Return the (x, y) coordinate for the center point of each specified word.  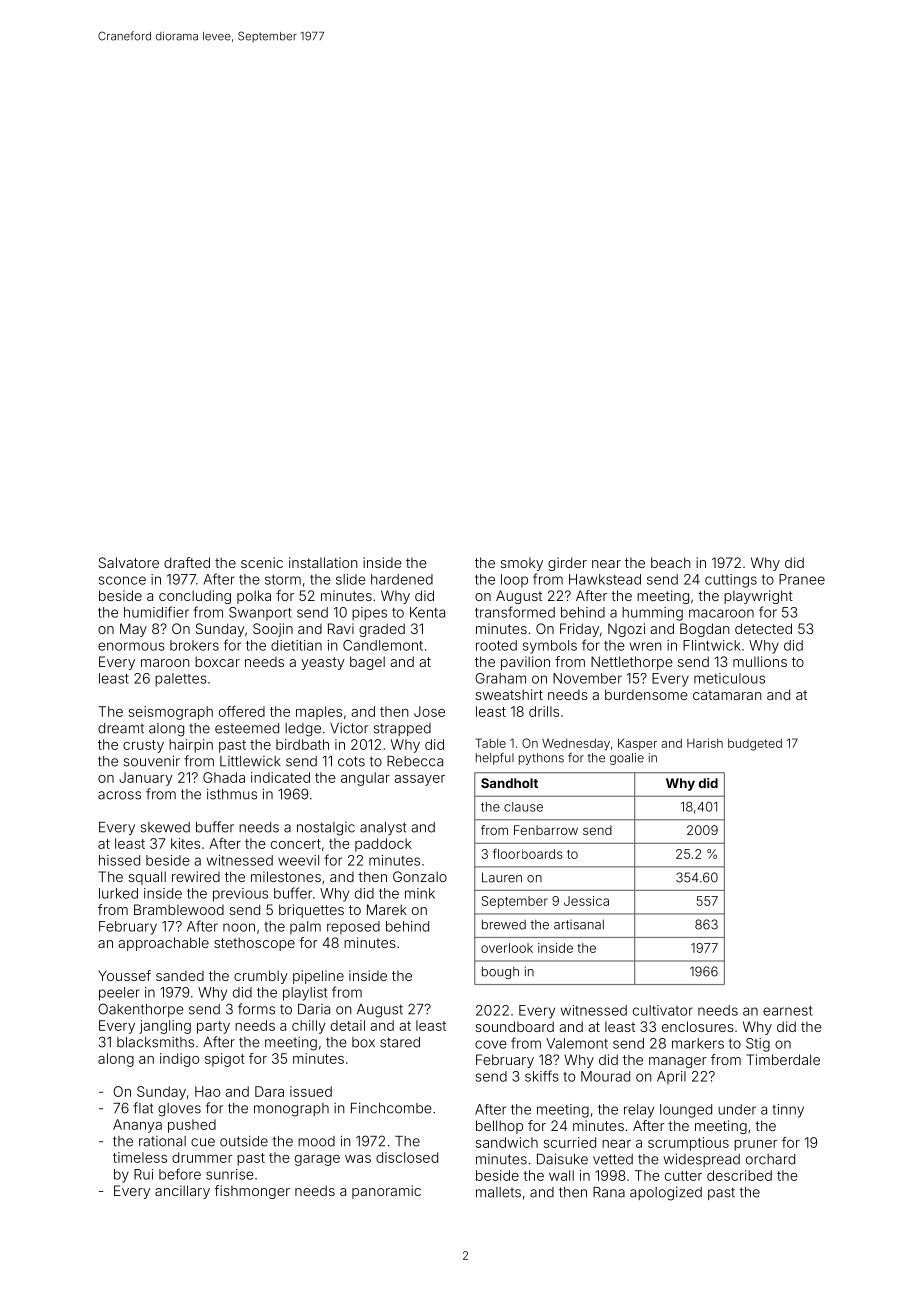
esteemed (247, 728)
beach (671, 562)
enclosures (698, 1026)
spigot (225, 1060)
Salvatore (129, 562)
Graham (500, 678)
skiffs (542, 1076)
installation (323, 562)
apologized (666, 1193)
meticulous (729, 678)
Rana (609, 1192)
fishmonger (252, 1192)
